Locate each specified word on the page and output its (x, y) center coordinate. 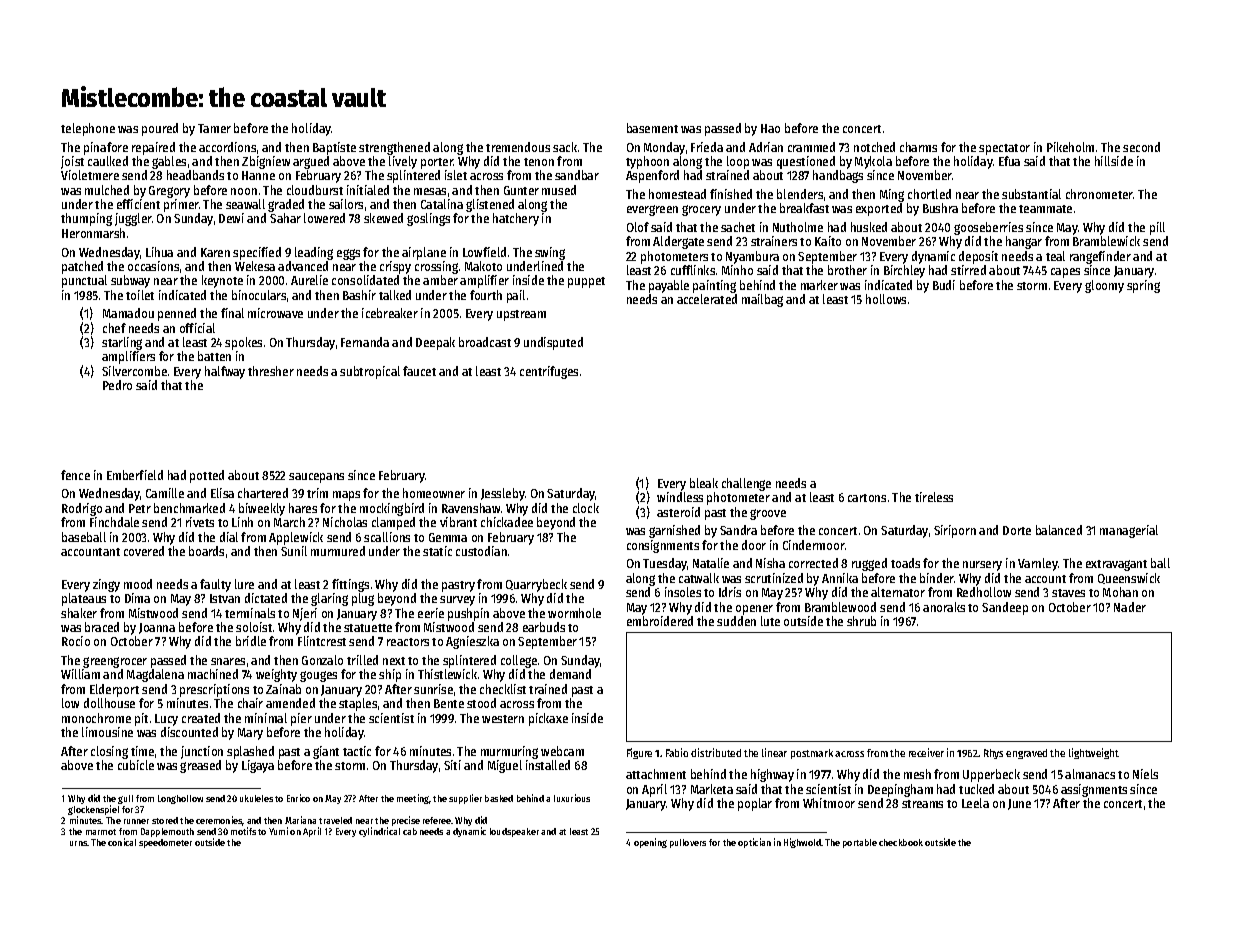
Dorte (1017, 530)
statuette (368, 628)
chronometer (1099, 194)
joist (72, 162)
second (1141, 147)
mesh (917, 774)
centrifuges (549, 372)
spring (1143, 286)
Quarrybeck (536, 585)
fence (75, 475)
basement (652, 128)
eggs (348, 254)
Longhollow (180, 799)
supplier (465, 799)
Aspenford (652, 176)
